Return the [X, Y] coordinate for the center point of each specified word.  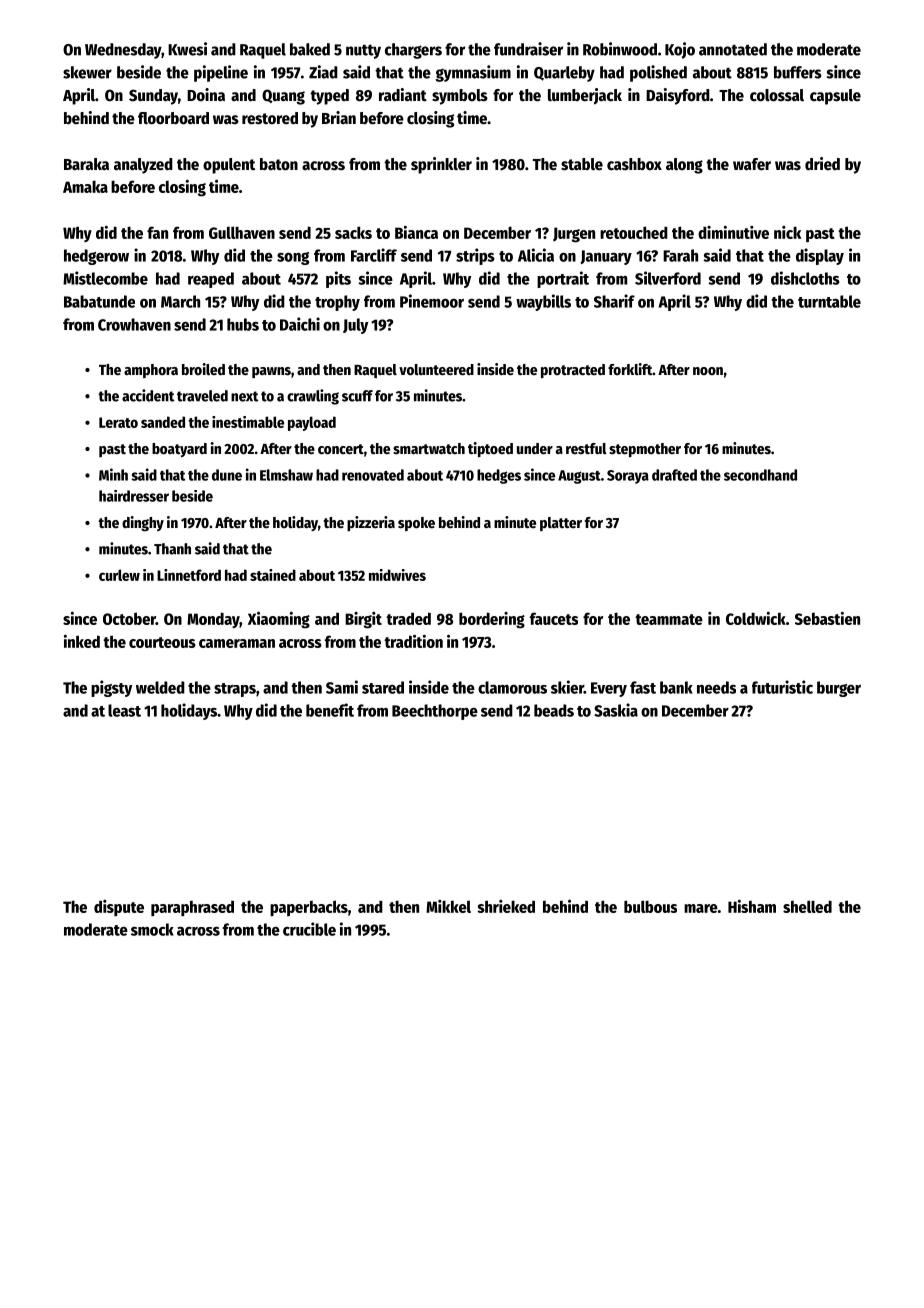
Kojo [680, 50]
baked [310, 49]
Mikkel [448, 906]
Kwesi [187, 49]
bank [676, 687]
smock [152, 929]
